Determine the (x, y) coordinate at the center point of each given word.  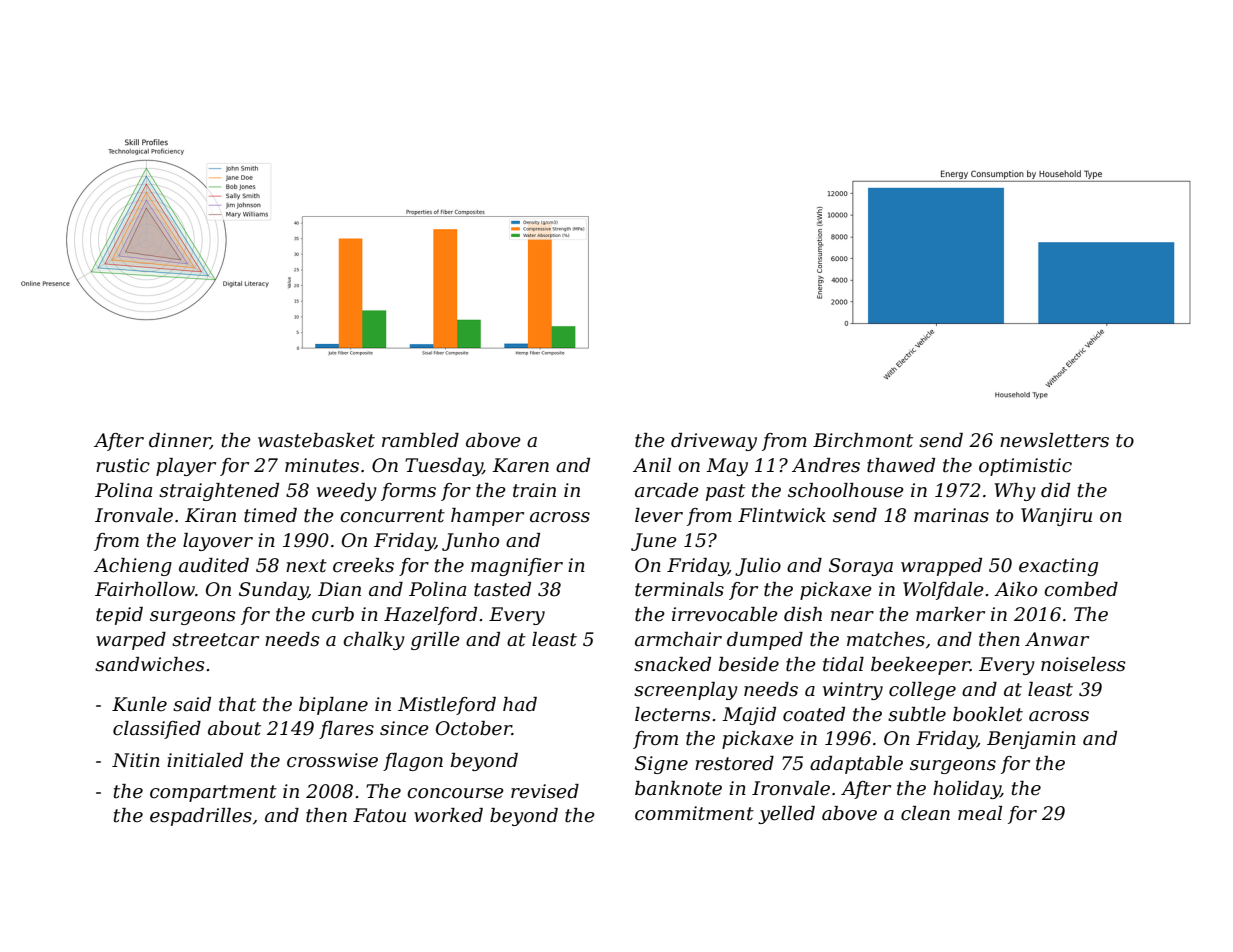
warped (131, 641)
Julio (758, 567)
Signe (661, 765)
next (306, 566)
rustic (123, 465)
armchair (678, 639)
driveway (714, 442)
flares (346, 730)
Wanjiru (1056, 517)
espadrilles (201, 817)
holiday (967, 790)
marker (950, 614)
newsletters (1054, 440)
